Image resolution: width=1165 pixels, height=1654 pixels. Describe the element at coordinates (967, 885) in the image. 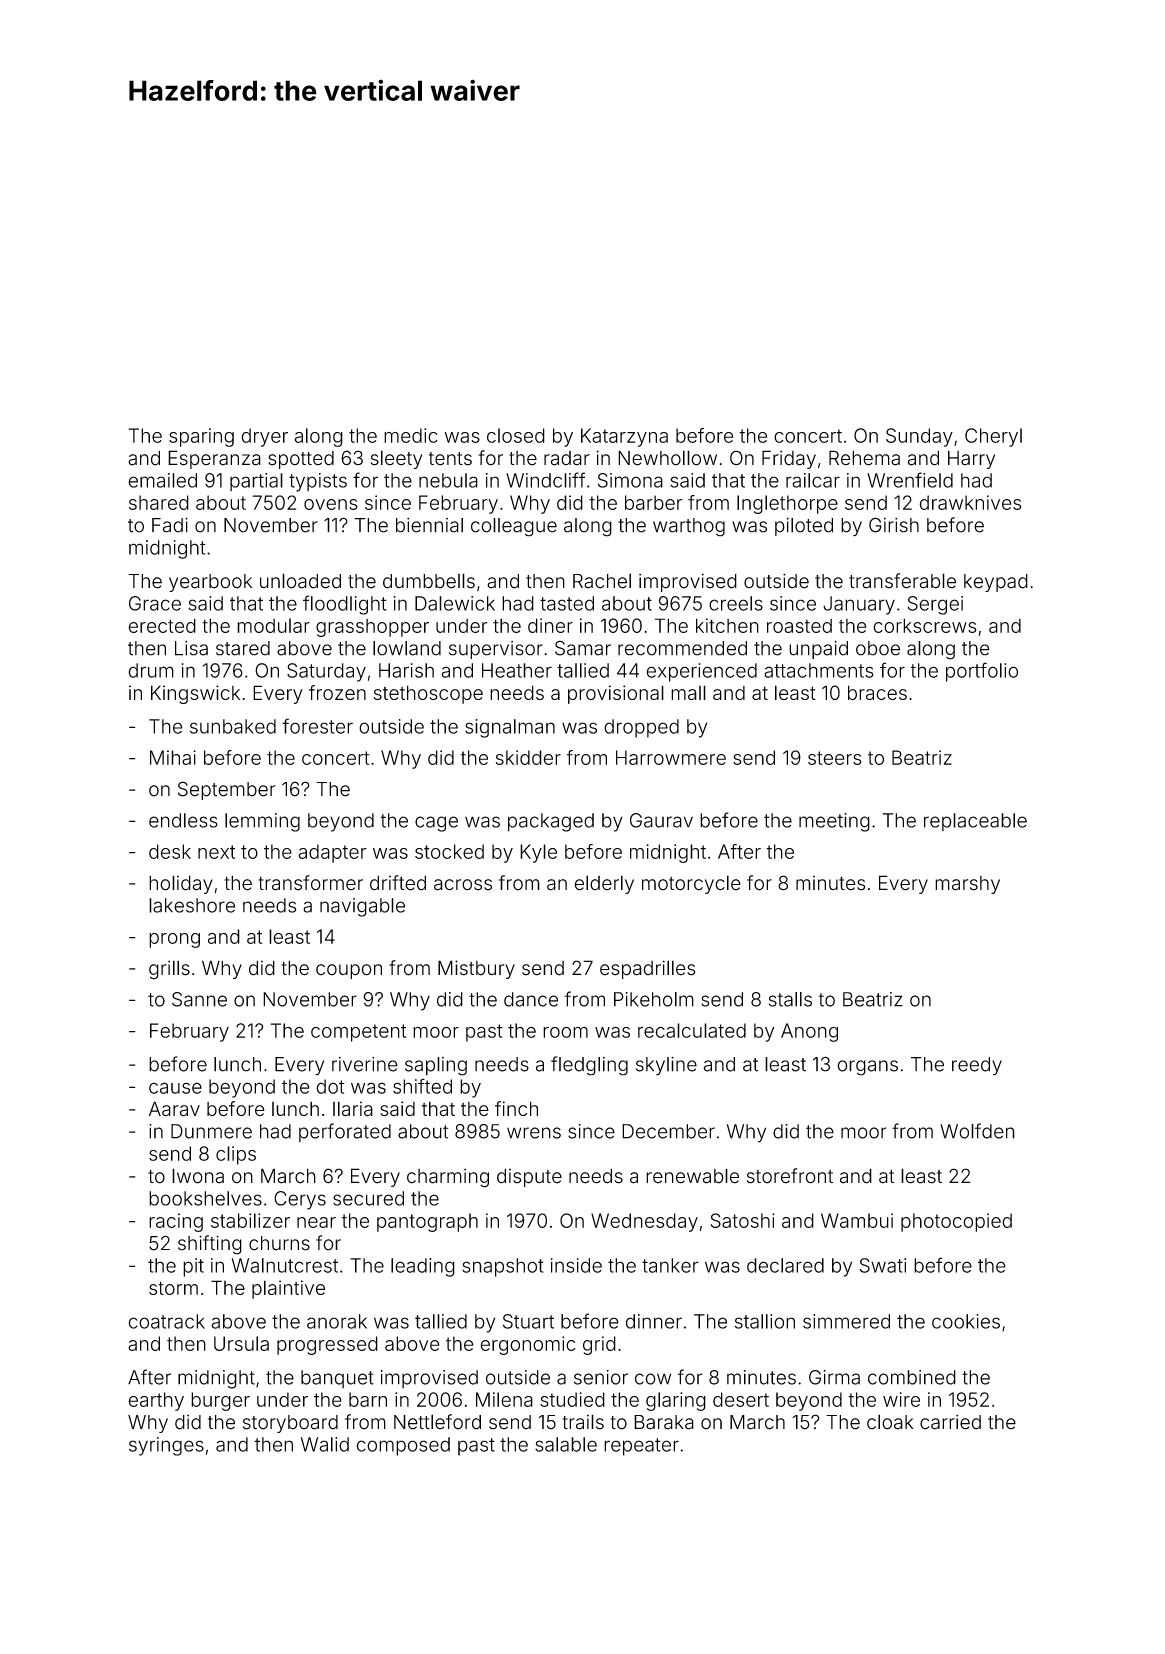

I see `marshy` at that location.
